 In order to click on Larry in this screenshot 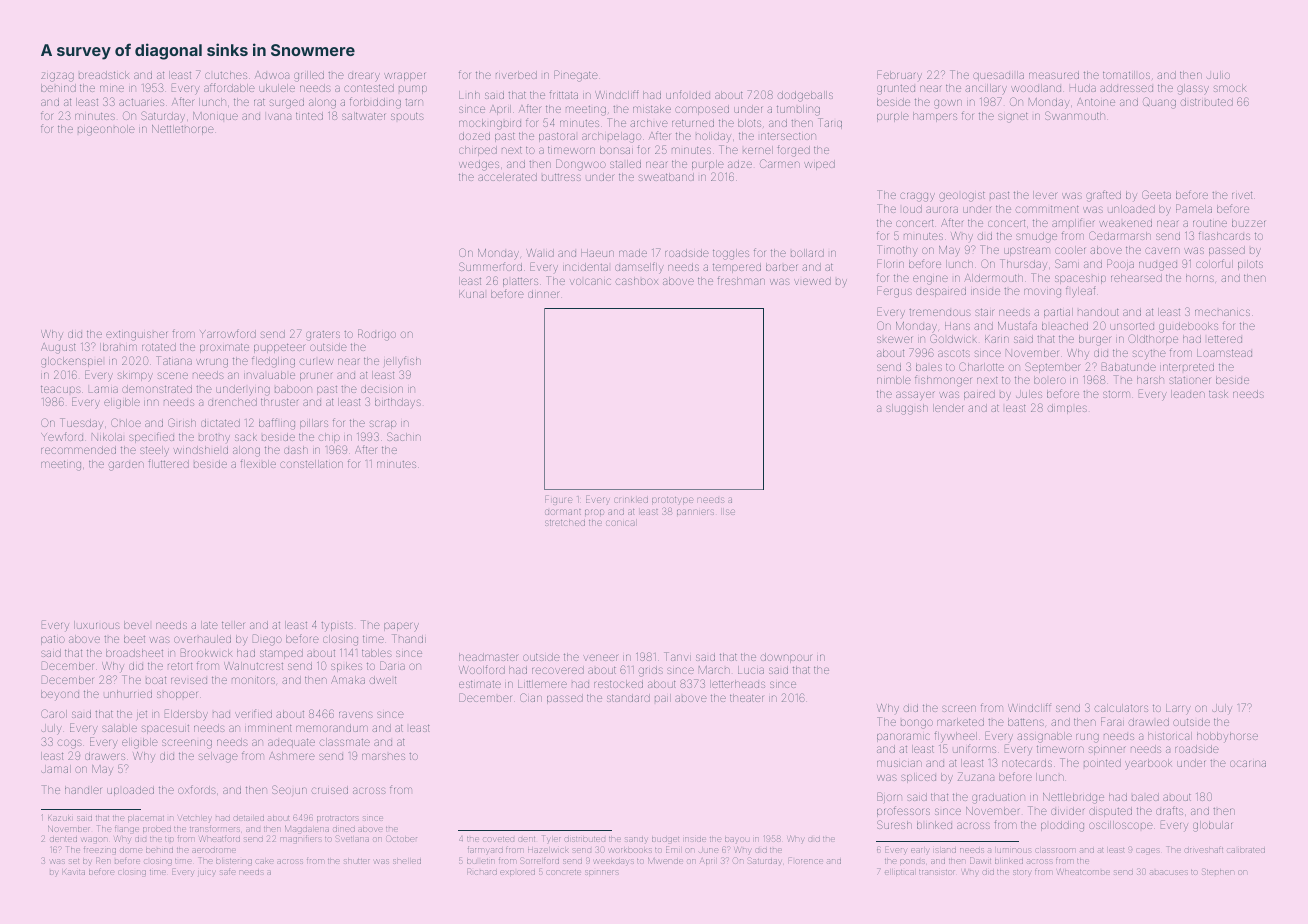, I will do `click(1178, 709)`.
